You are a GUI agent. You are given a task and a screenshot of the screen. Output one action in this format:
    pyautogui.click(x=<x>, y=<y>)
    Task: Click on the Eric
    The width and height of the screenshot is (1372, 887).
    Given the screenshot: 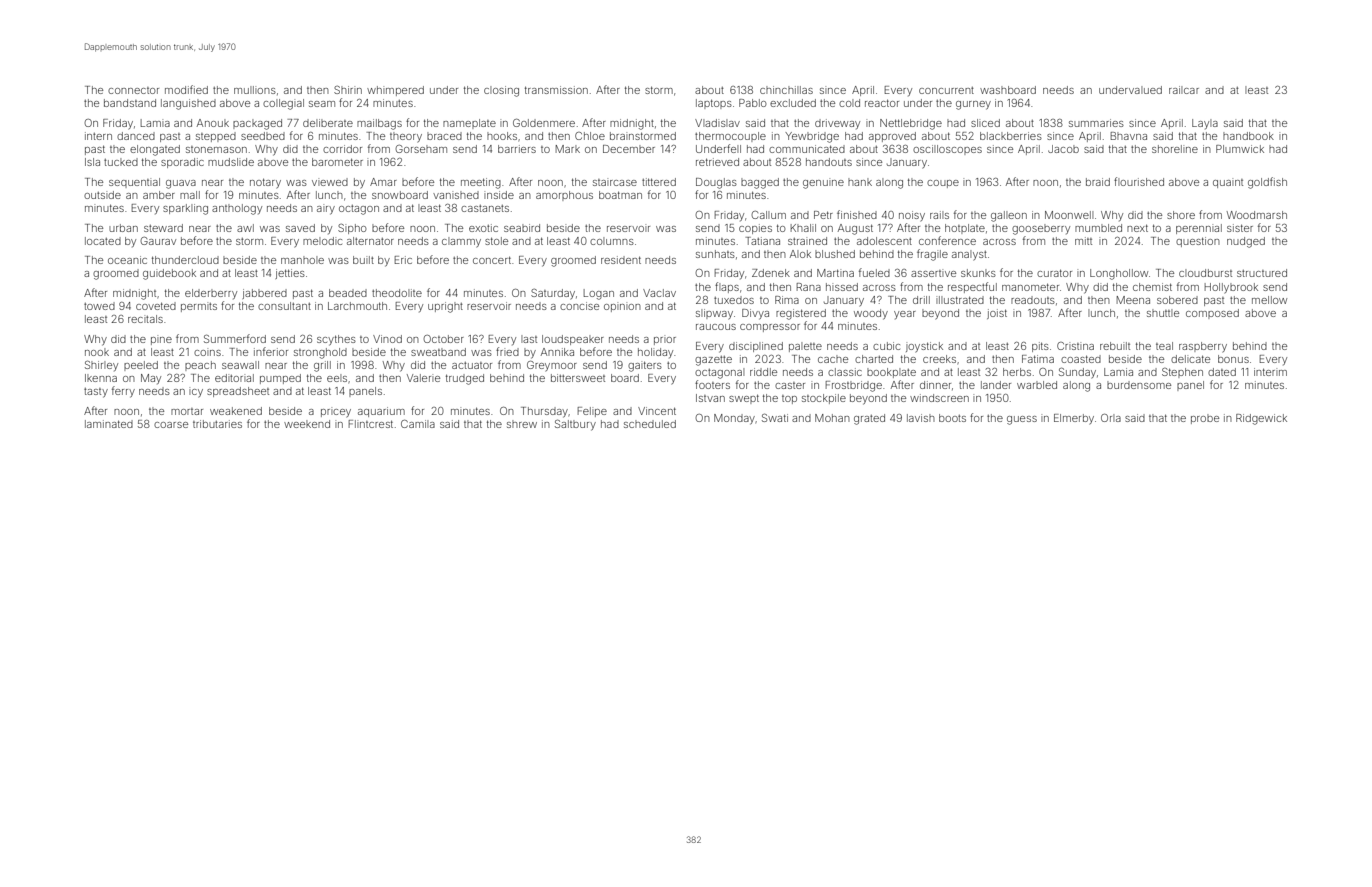 What is the action you would take?
    pyautogui.click(x=403, y=260)
